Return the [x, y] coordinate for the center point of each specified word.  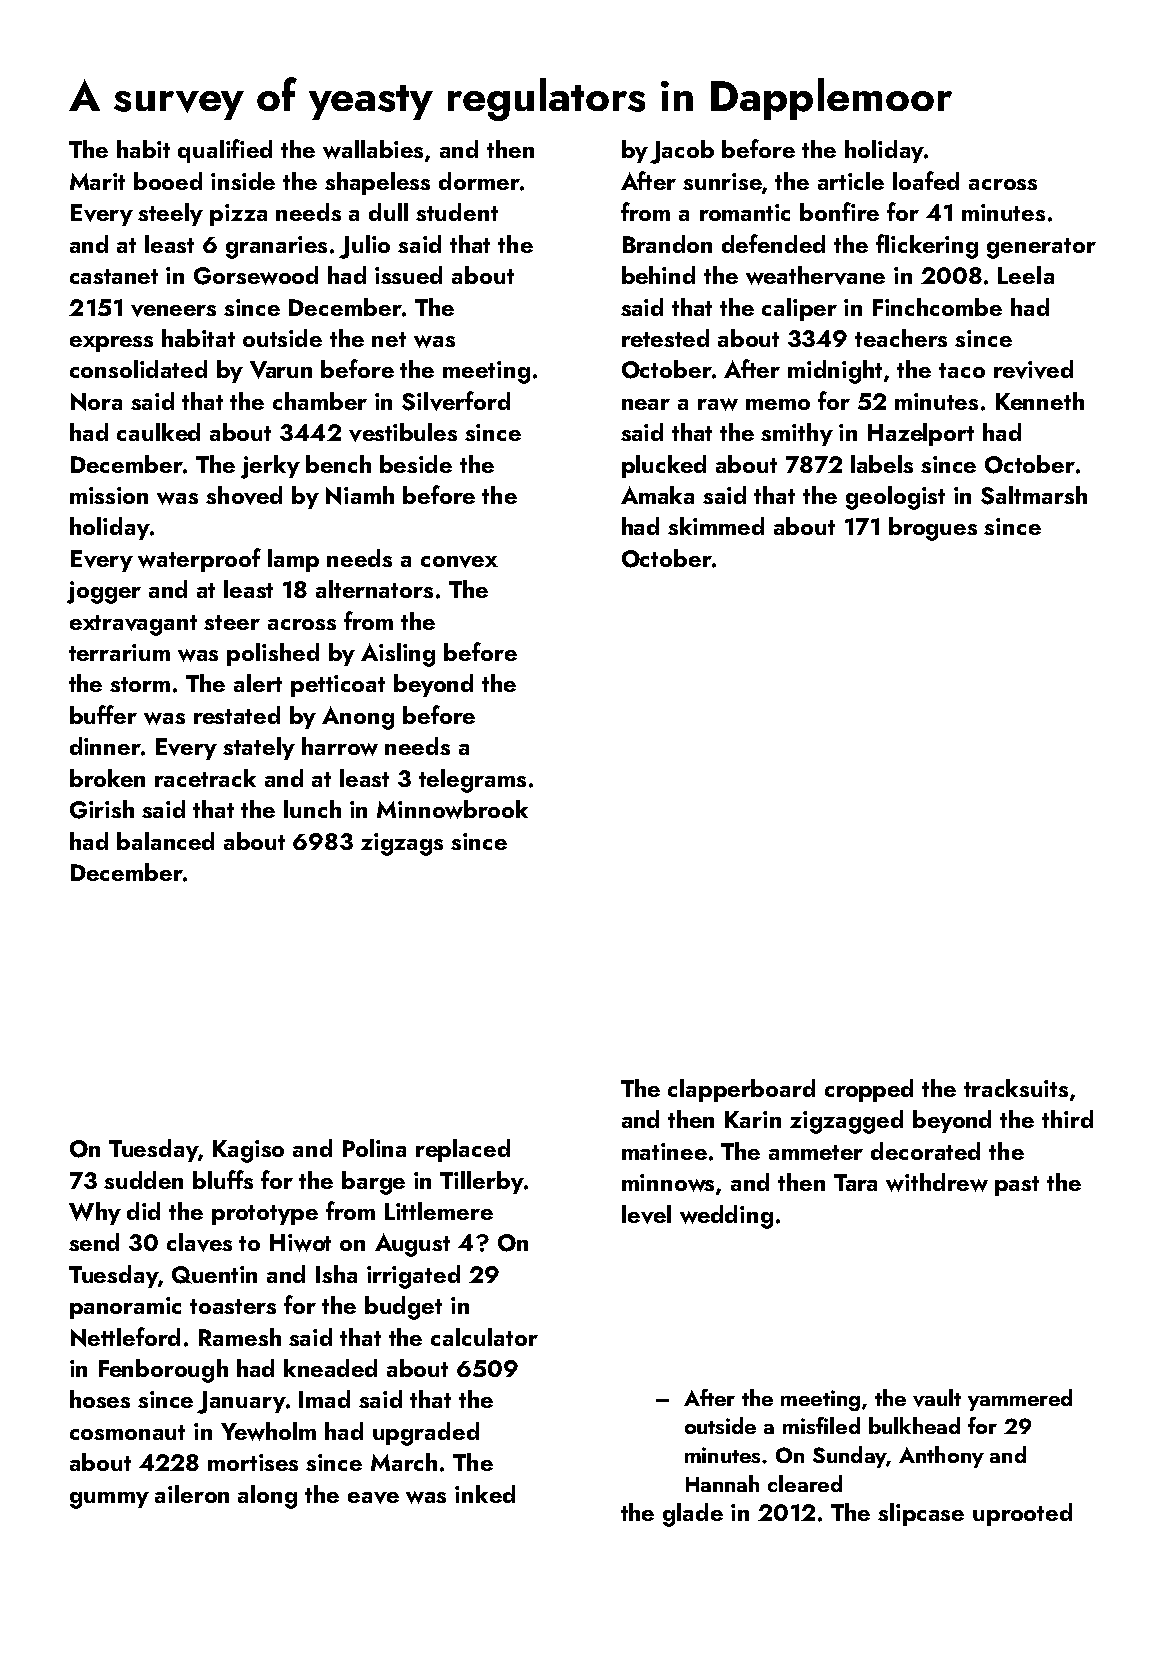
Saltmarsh [1034, 495]
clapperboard [741, 1090]
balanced [165, 841]
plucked [664, 466]
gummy [109, 1500]
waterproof [199, 560]
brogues [933, 529]
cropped [869, 1090]
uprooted [1022, 1514]
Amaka [657, 495]
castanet [114, 276]
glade [693, 1515]
